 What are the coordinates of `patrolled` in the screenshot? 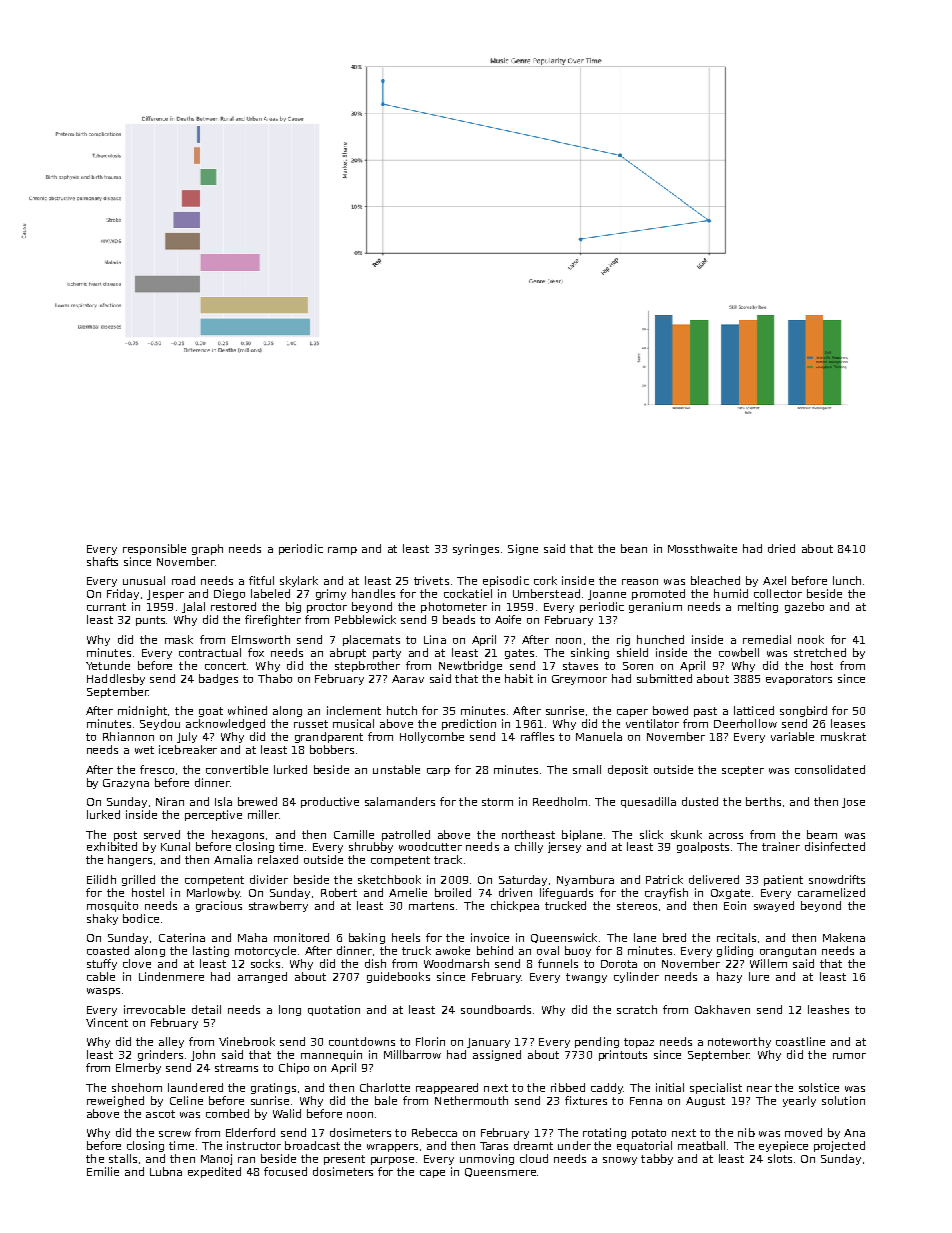 It's located at (406, 835).
